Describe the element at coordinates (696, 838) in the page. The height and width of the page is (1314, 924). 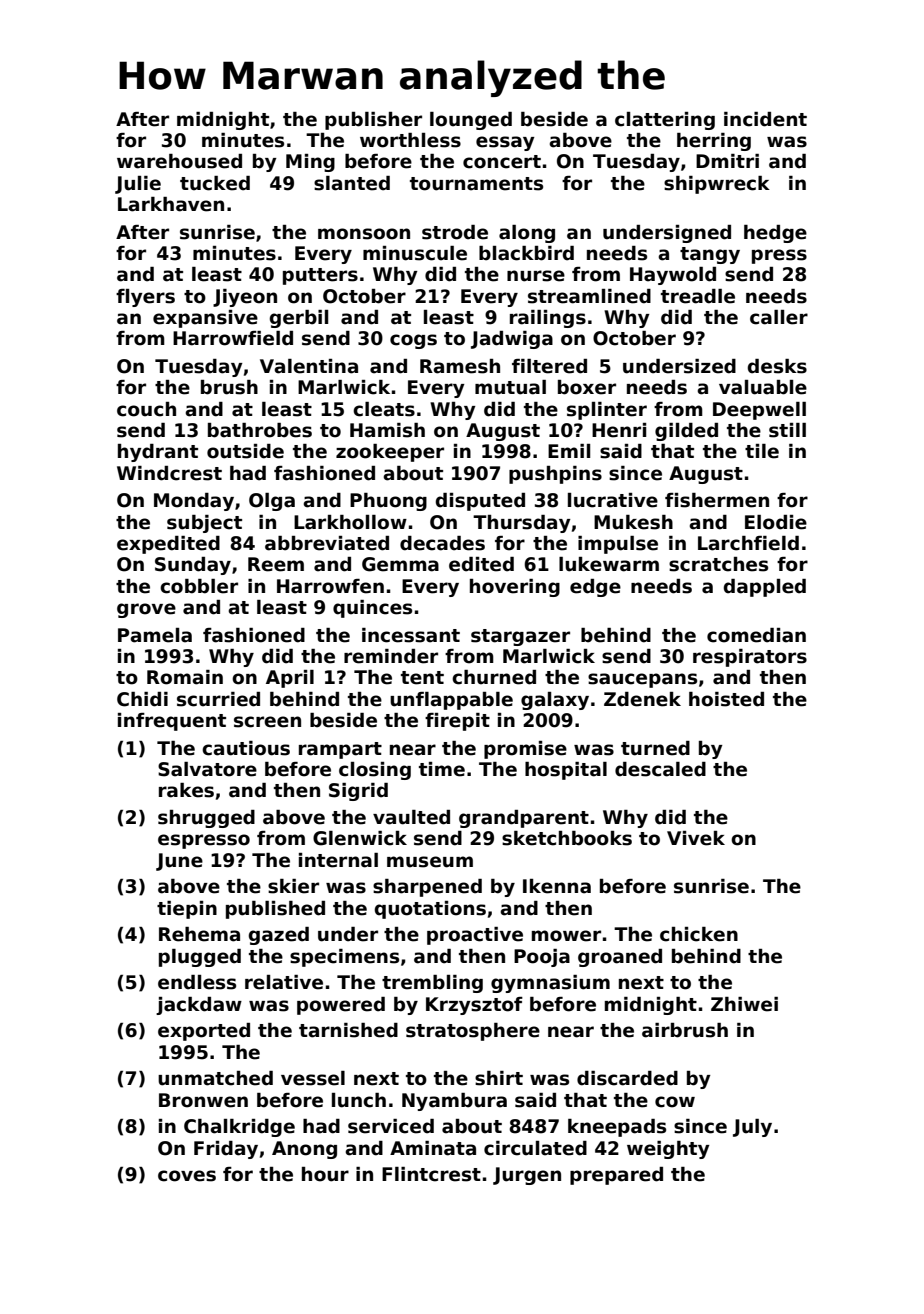
I see `Vivek` at that location.
